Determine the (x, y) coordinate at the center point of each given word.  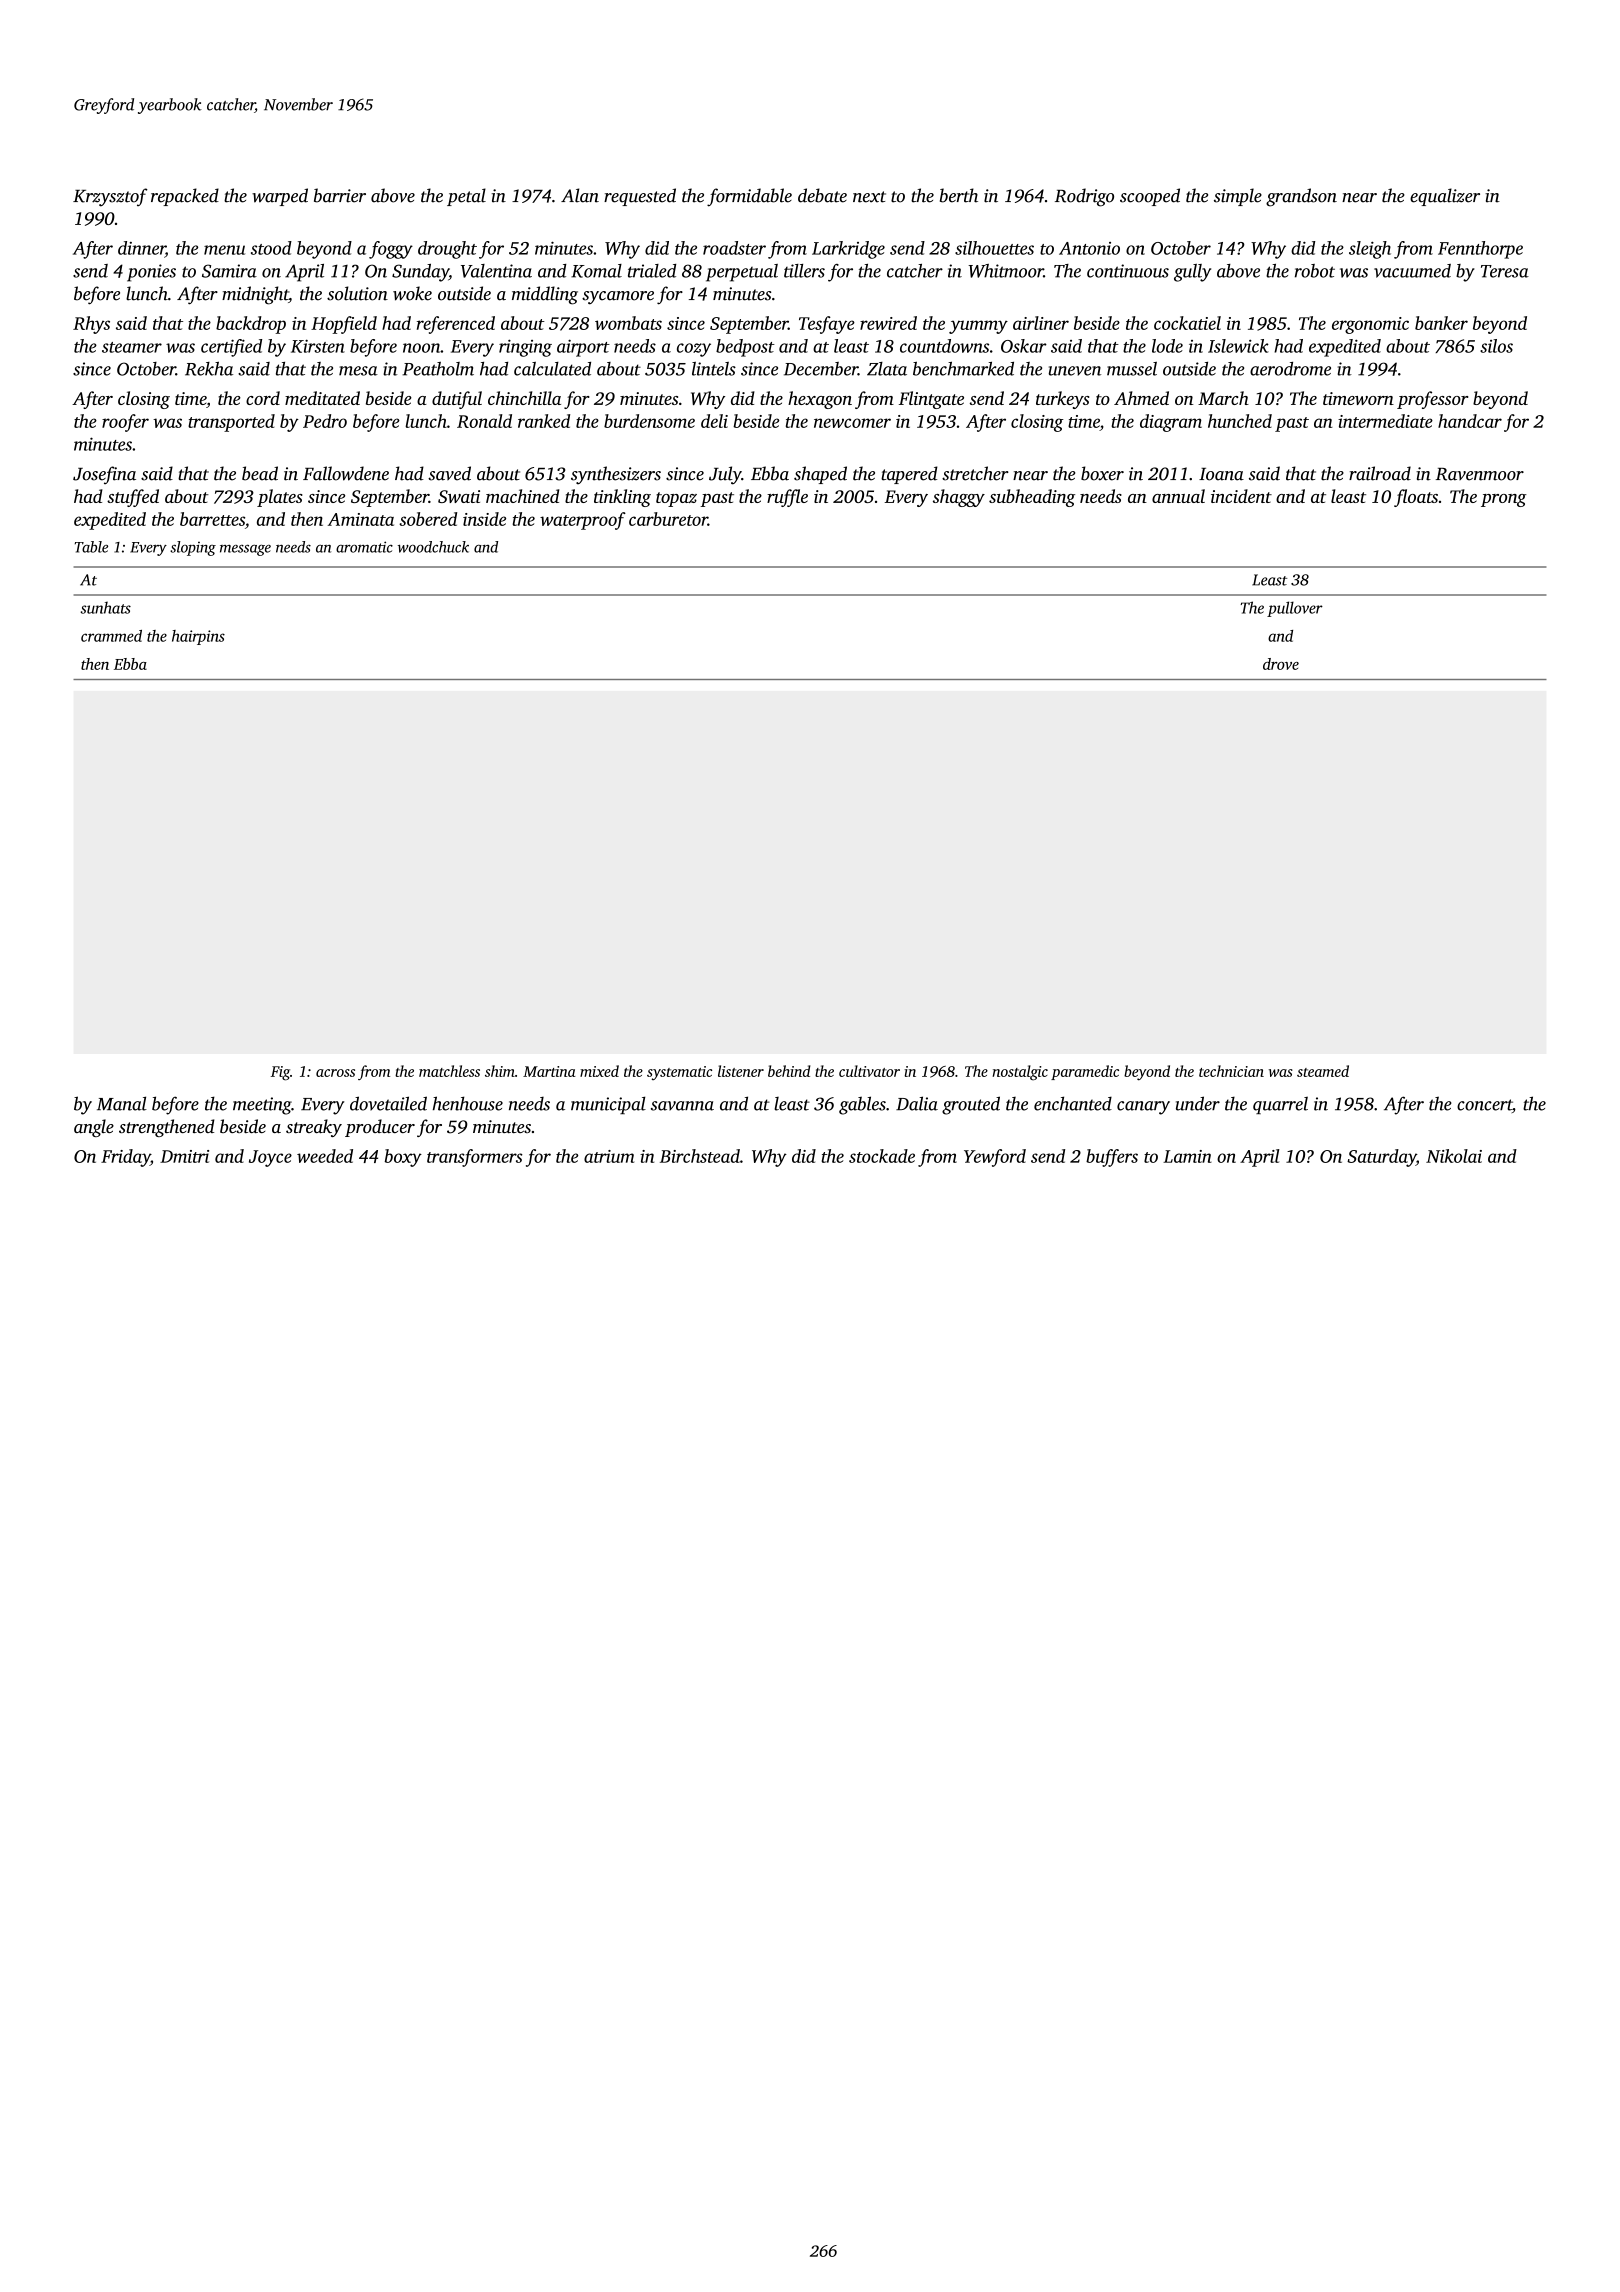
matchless (449, 1071)
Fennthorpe (1480, 250)
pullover (1295, 609)
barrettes (212, 519)
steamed (1323, 1071)
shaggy (959, 498)
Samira (229, 271)
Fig (280, 1073)
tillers (804, 271)
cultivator (869, 1071)
